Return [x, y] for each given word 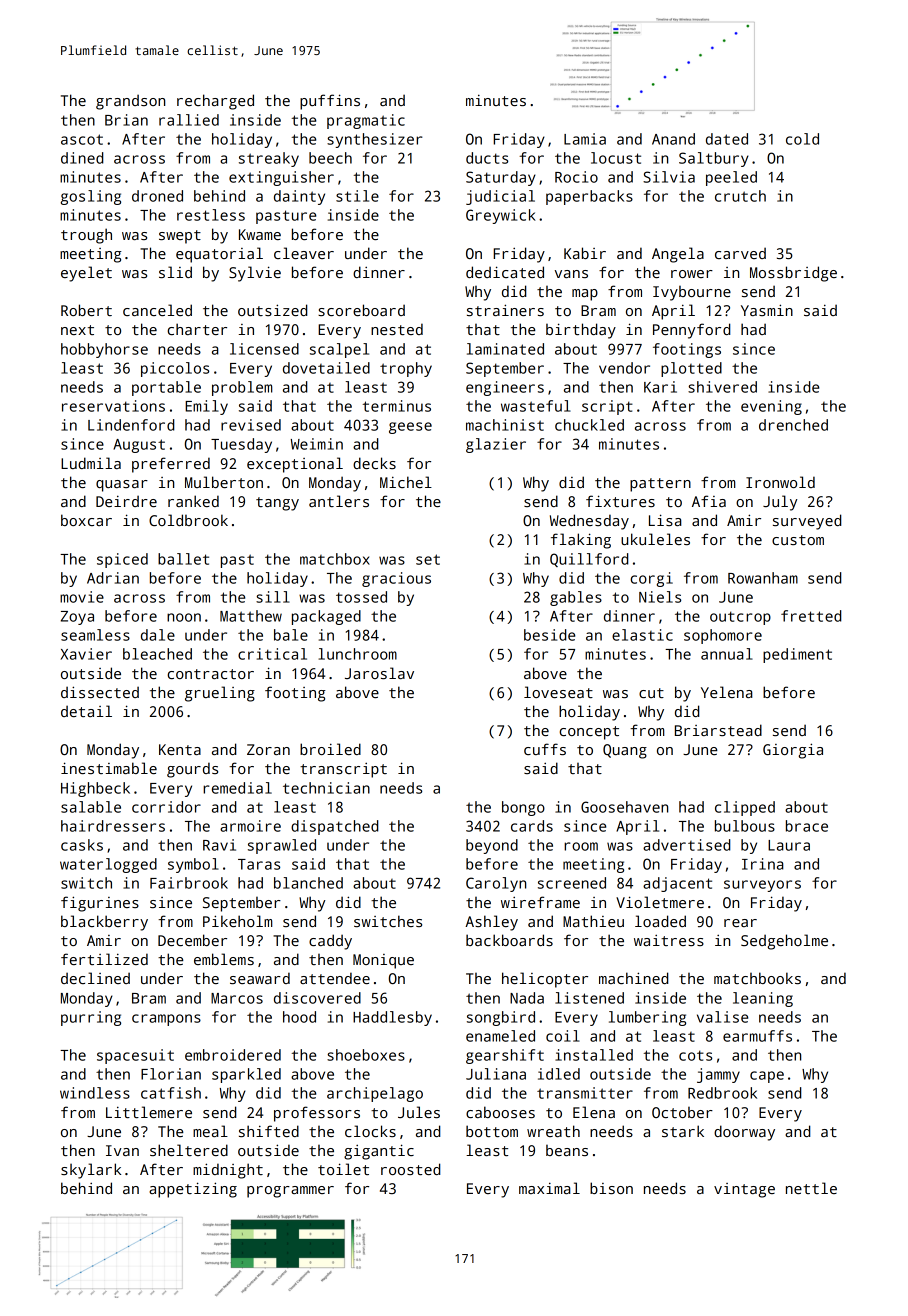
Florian [171, 1074]
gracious [396, 579]
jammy [718, 1075]
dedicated [505, 272]
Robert [86, 310]
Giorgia [793, 751]
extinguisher [281, 178]
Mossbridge [793, 274]
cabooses [500, 1112]
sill [273, 597]
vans [571, 274]
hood [299, 1017]
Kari [660, 387]
